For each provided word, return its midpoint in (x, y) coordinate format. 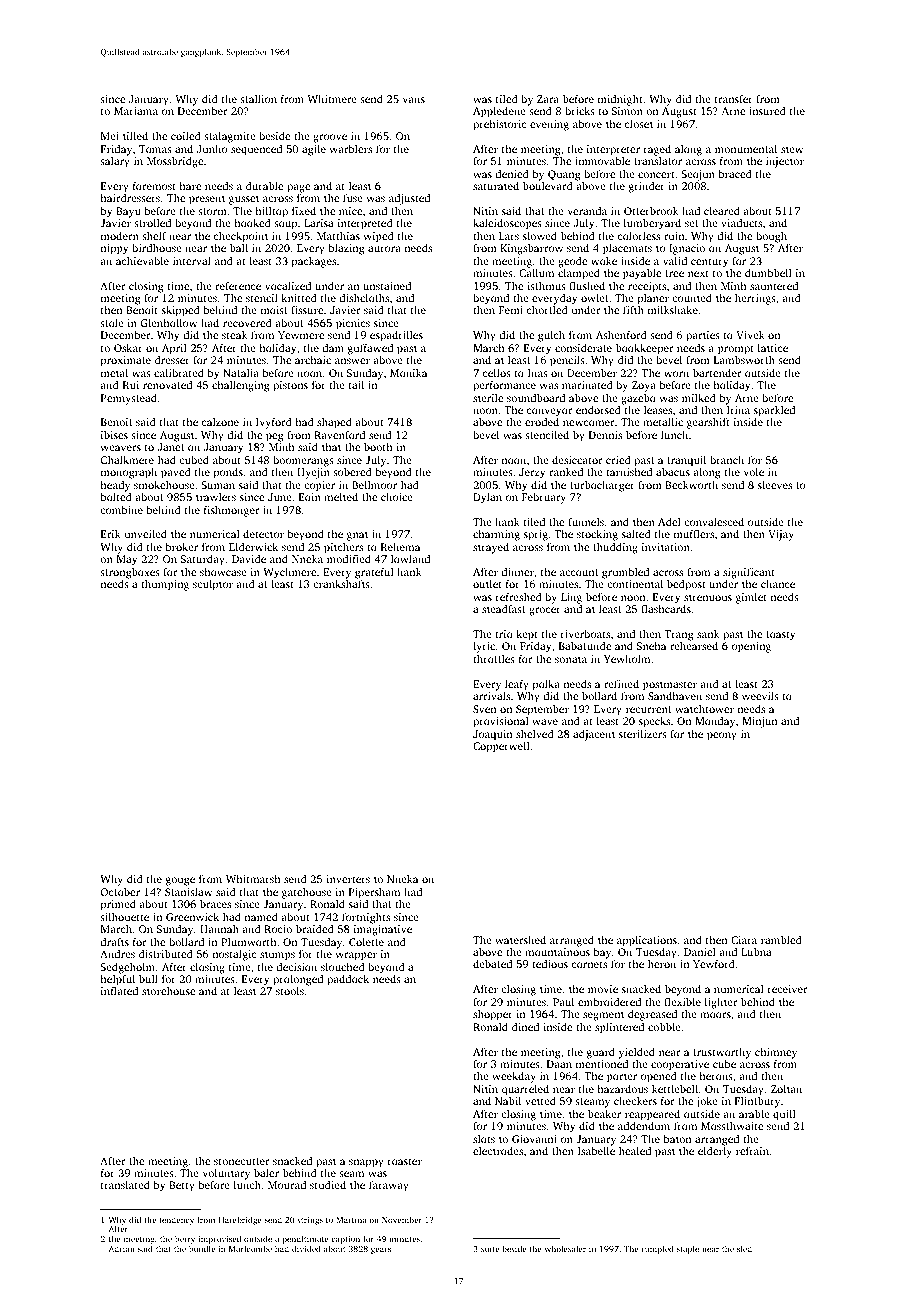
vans (413, 100)
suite (490, 1249)
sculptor (213, 585)
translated (125, 1184)
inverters (348, 879)
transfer (734, 98)
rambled (781, 939)
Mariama (136, 111)
